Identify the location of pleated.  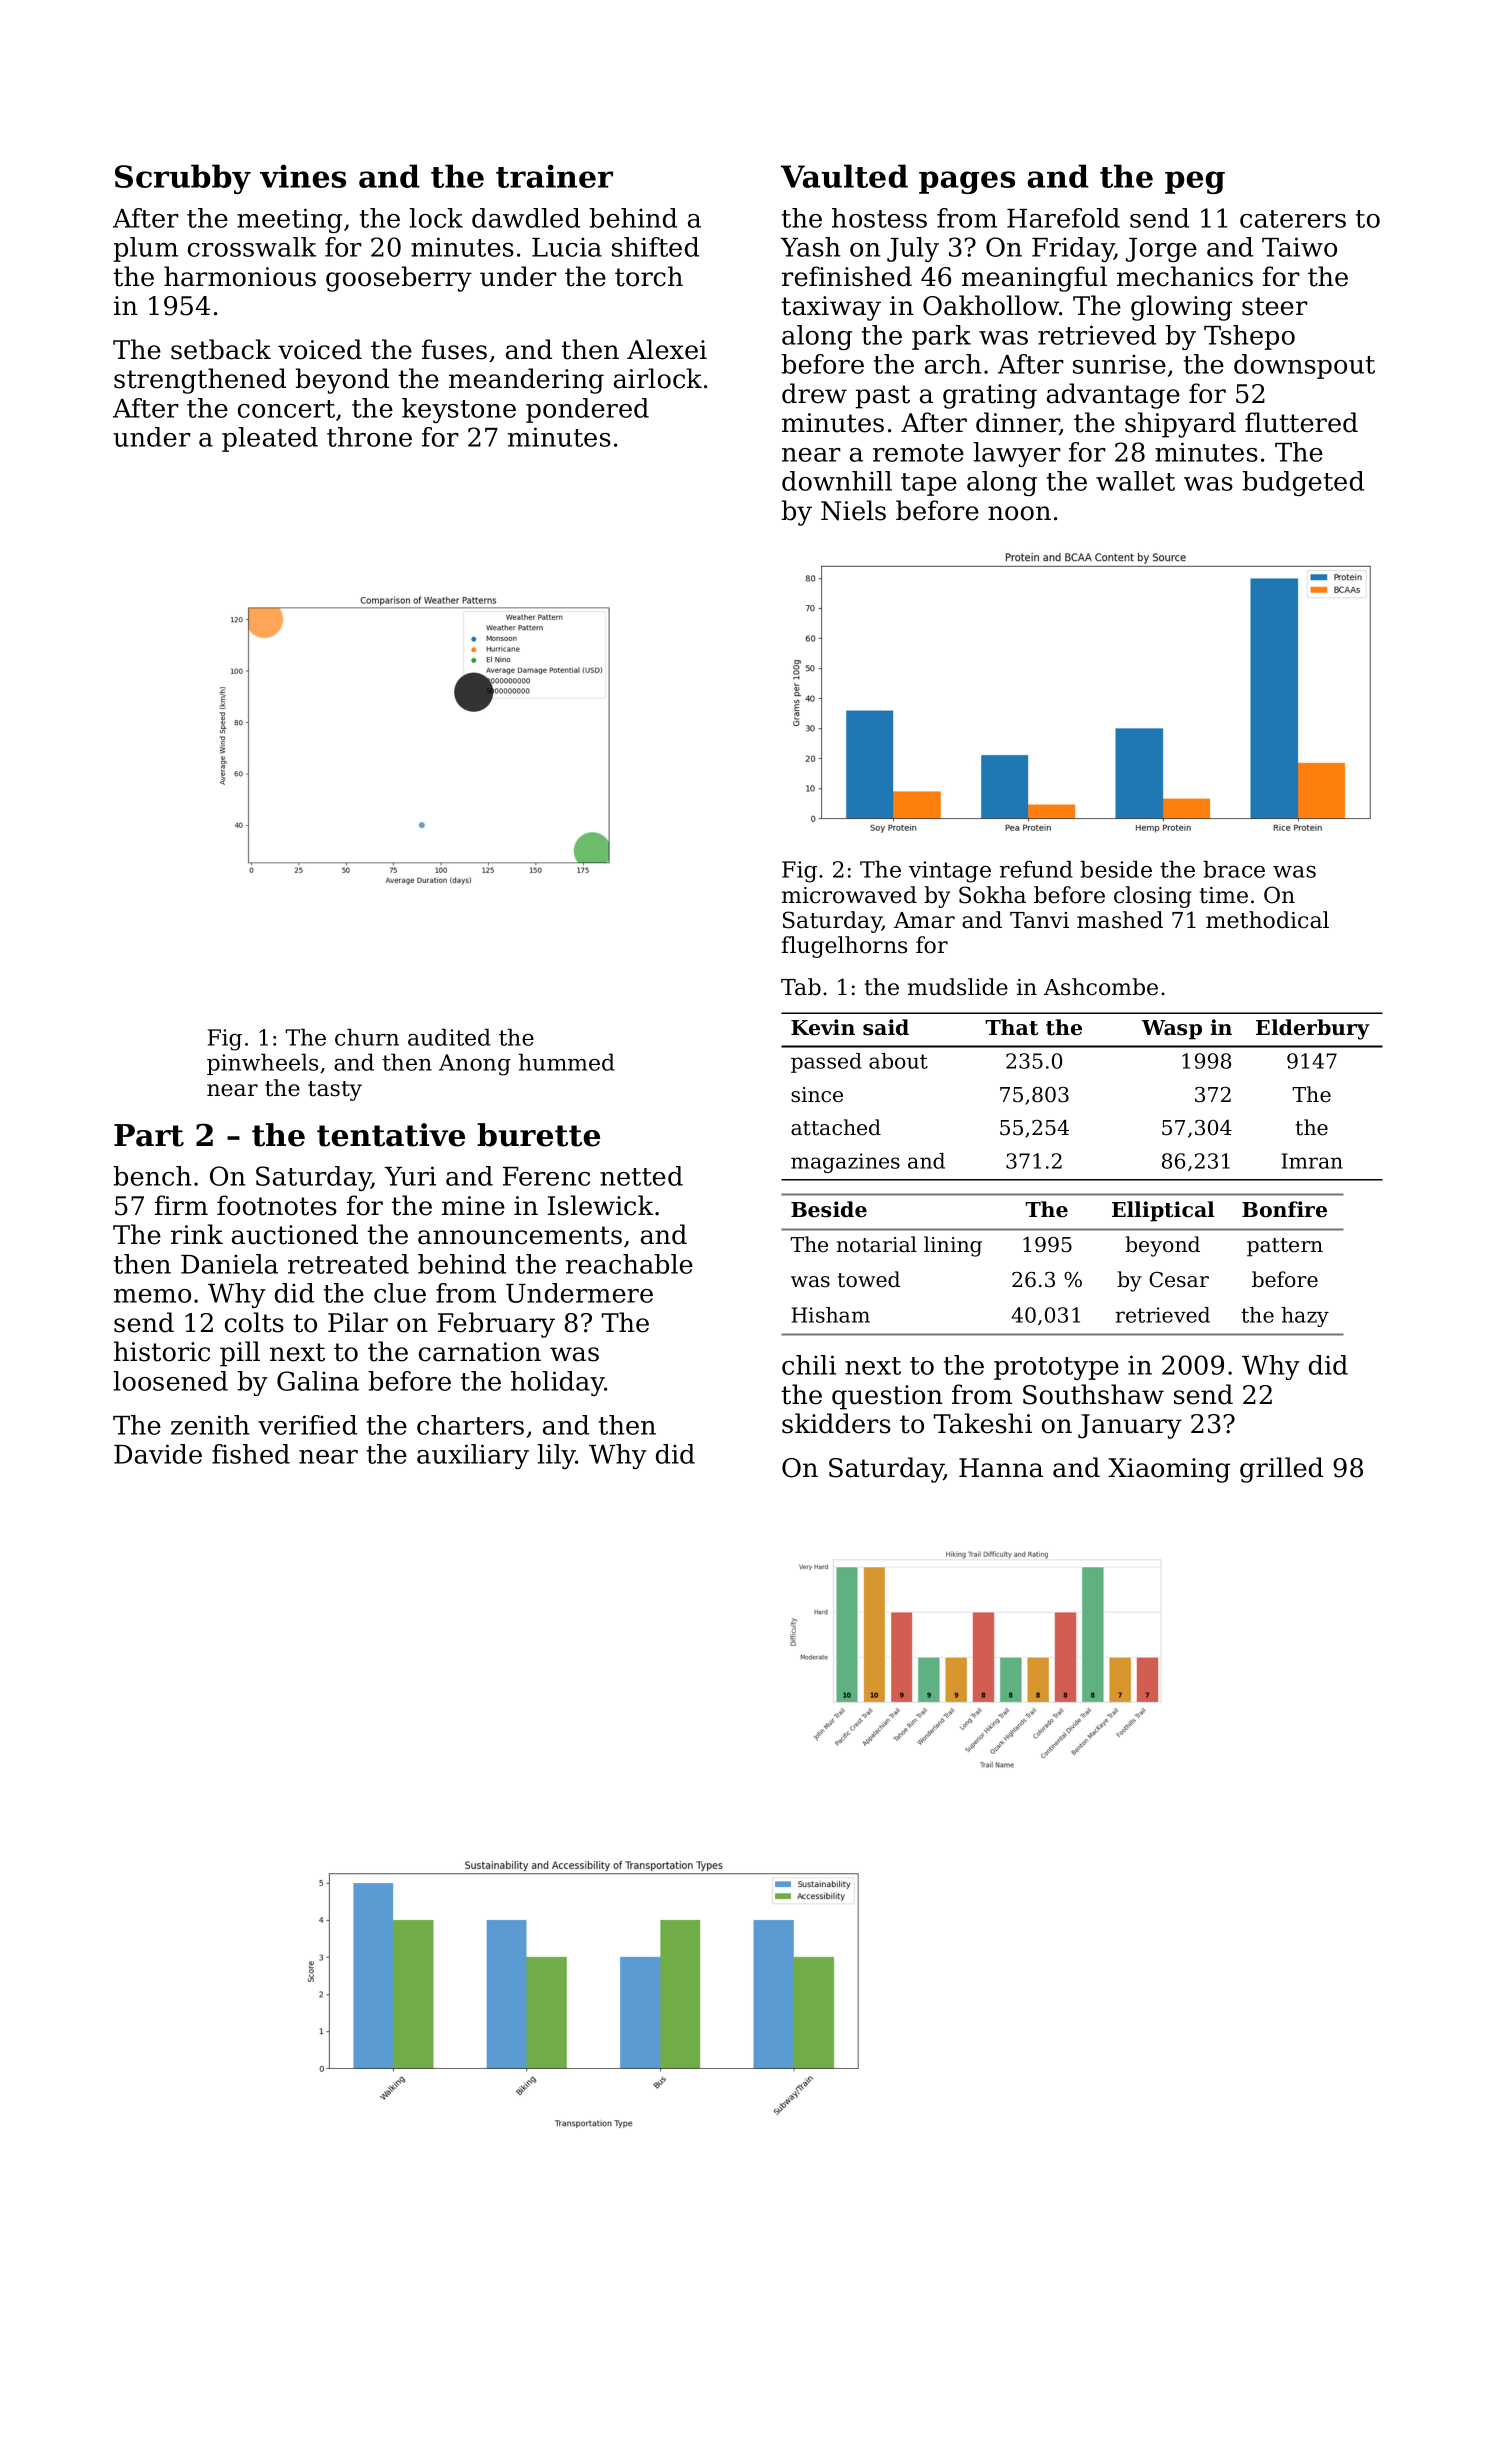
(270, 439).
